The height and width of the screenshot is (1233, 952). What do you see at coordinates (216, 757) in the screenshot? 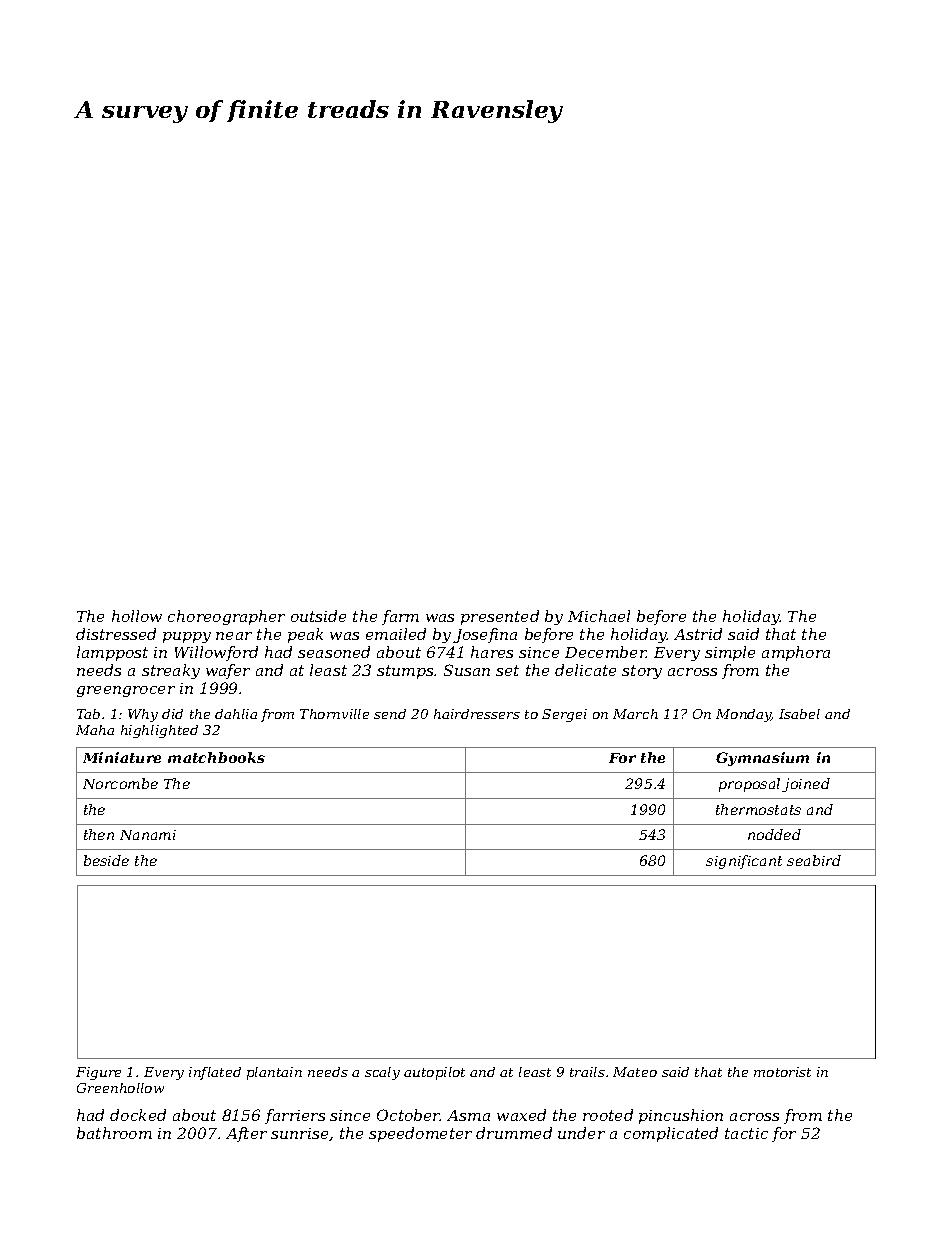
I see `matchbooks` at bounding box center [216, 757].
